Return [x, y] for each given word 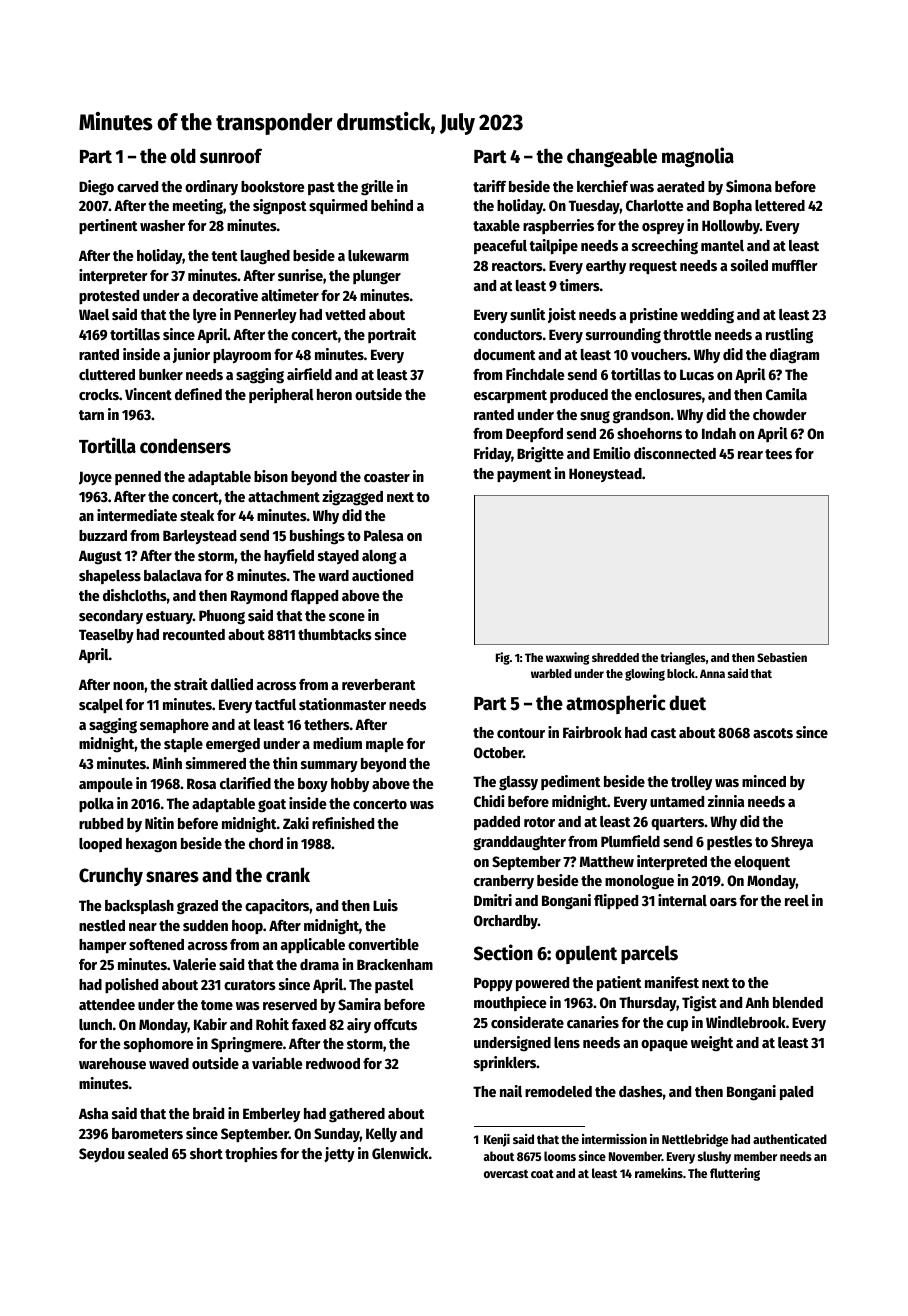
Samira [359, 1004]
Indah [719, 433]
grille [377, 188]
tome [217, 1005]
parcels [649, 954]
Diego [96, 188]
